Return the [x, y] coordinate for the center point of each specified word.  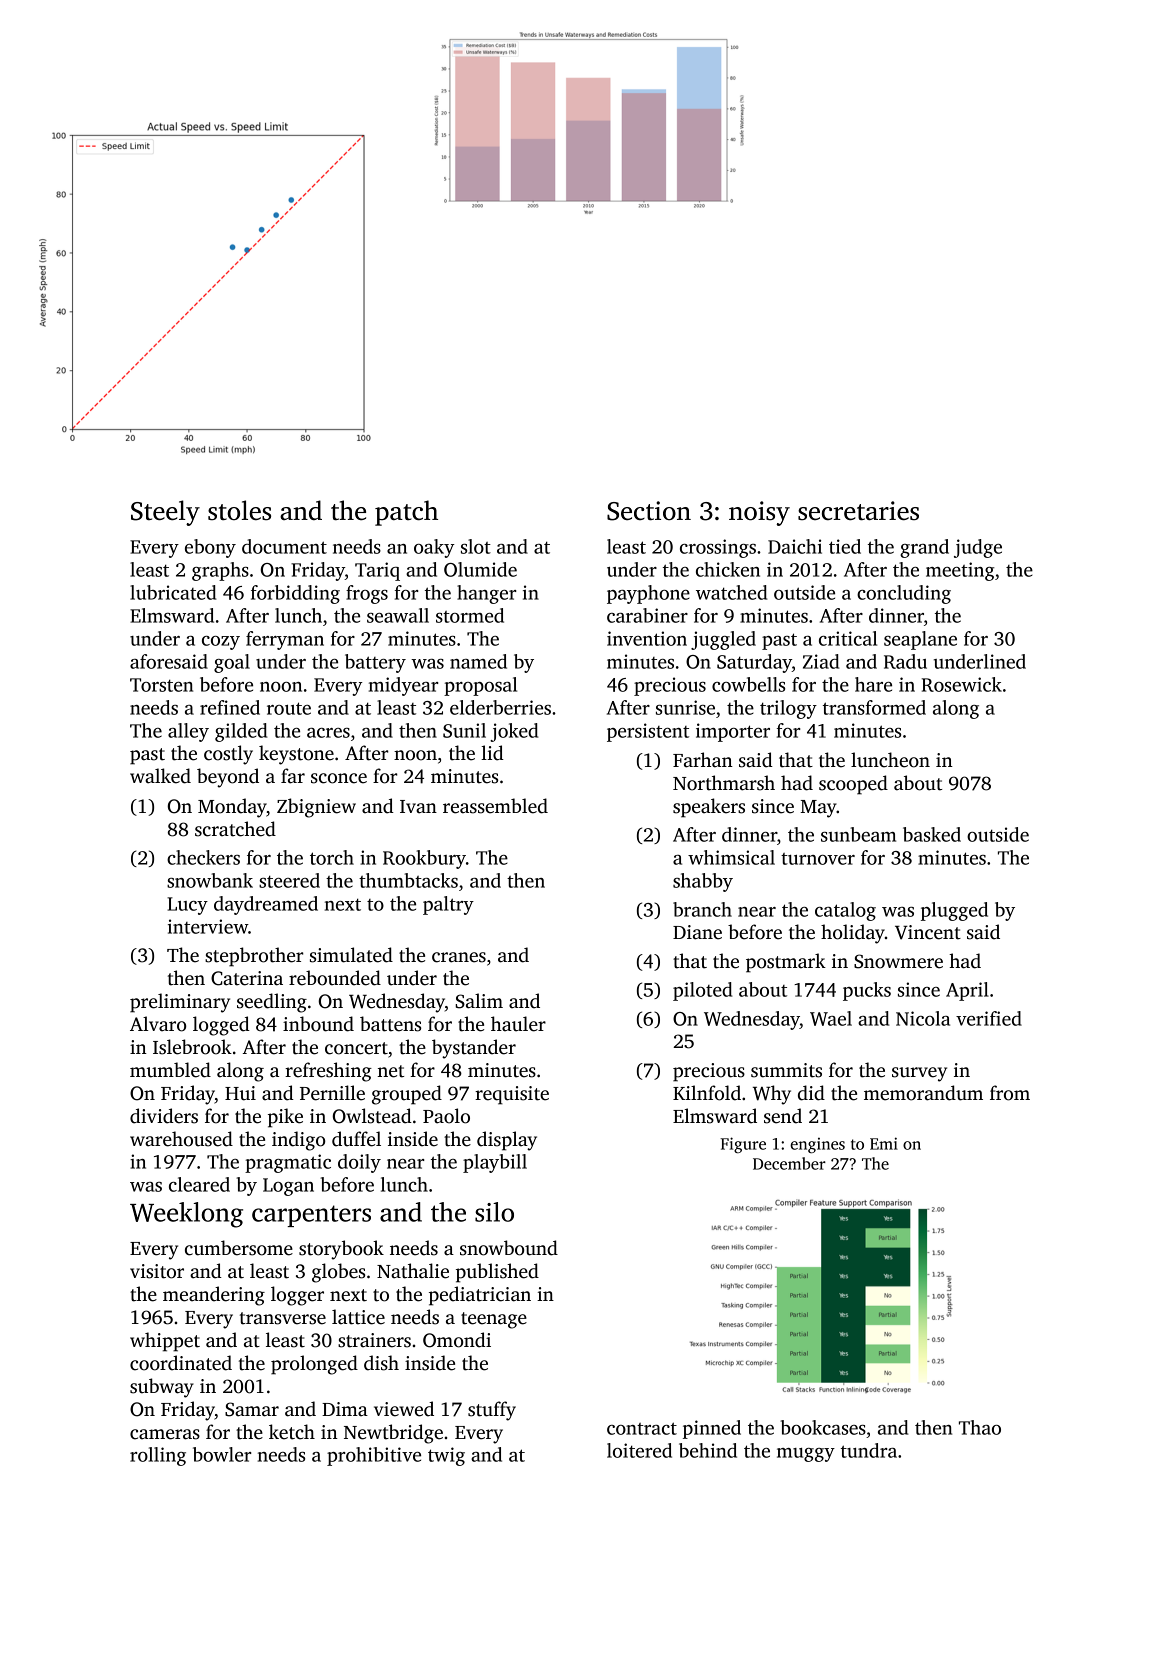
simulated [351, 955]
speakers [709, 808]
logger [297, 1296]
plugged [954, 911]
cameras [165, 1434]
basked [932, 834]
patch [406, 513]
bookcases [823, 1427]
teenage [494, 1320]
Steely [165, 513]
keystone [296, 755]
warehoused [181, 1139]
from [1010, 1093]
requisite [512, 1095]
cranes [459, 957]
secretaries [858, 511]
